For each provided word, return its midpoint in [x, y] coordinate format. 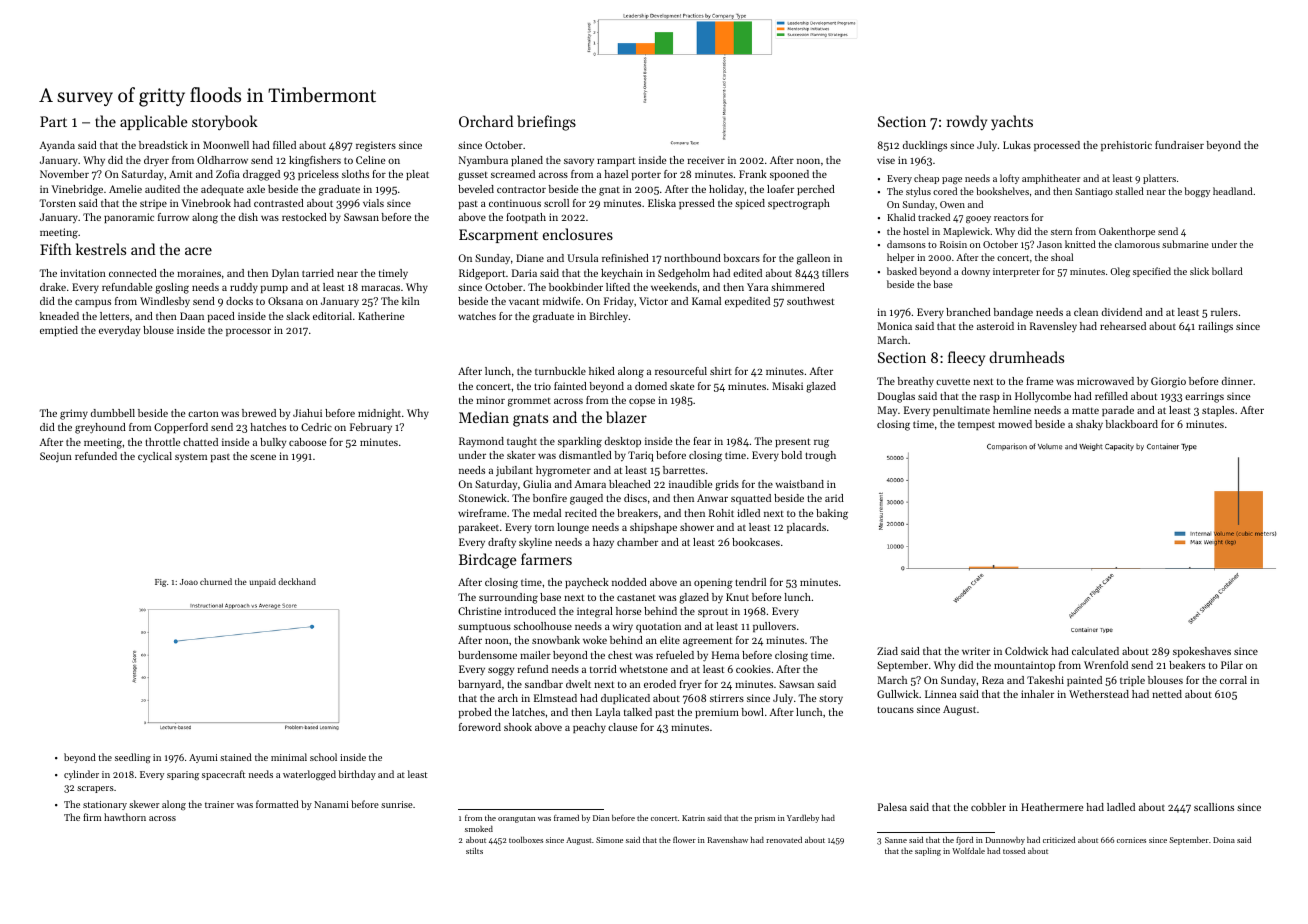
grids [727, 485]
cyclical [155, 457]
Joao [189, 582]
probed [475, 713]
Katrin [693, 818]
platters [1159, 179]
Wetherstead [1099, 694]
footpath [526, 218]
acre [198, 251]
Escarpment [498, 236]
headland [1233, 191]
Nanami [331, 804]
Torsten [58, 203]
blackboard [1131, 424]
